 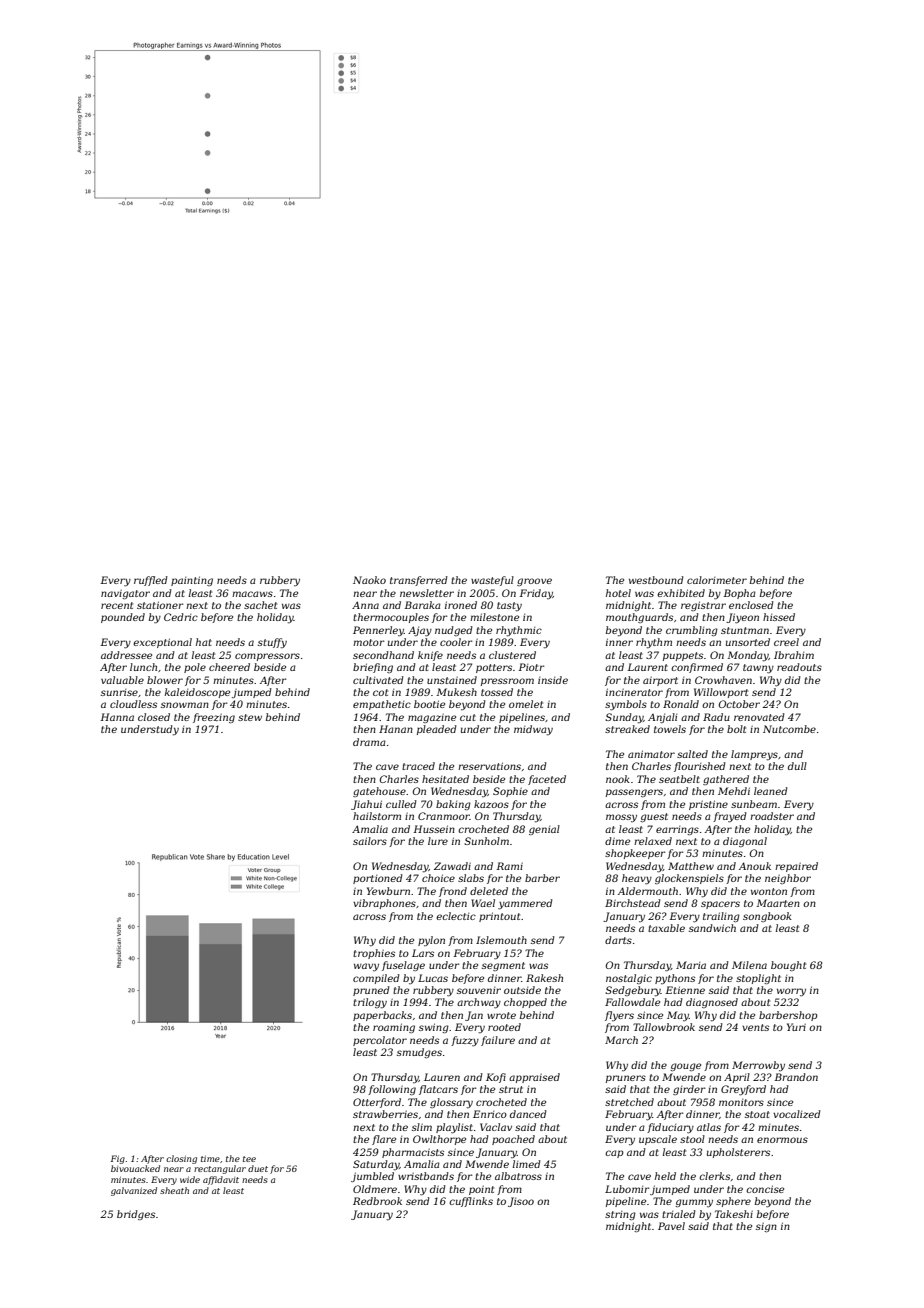 I want to click on swing, so click(x=434, y=1028).
